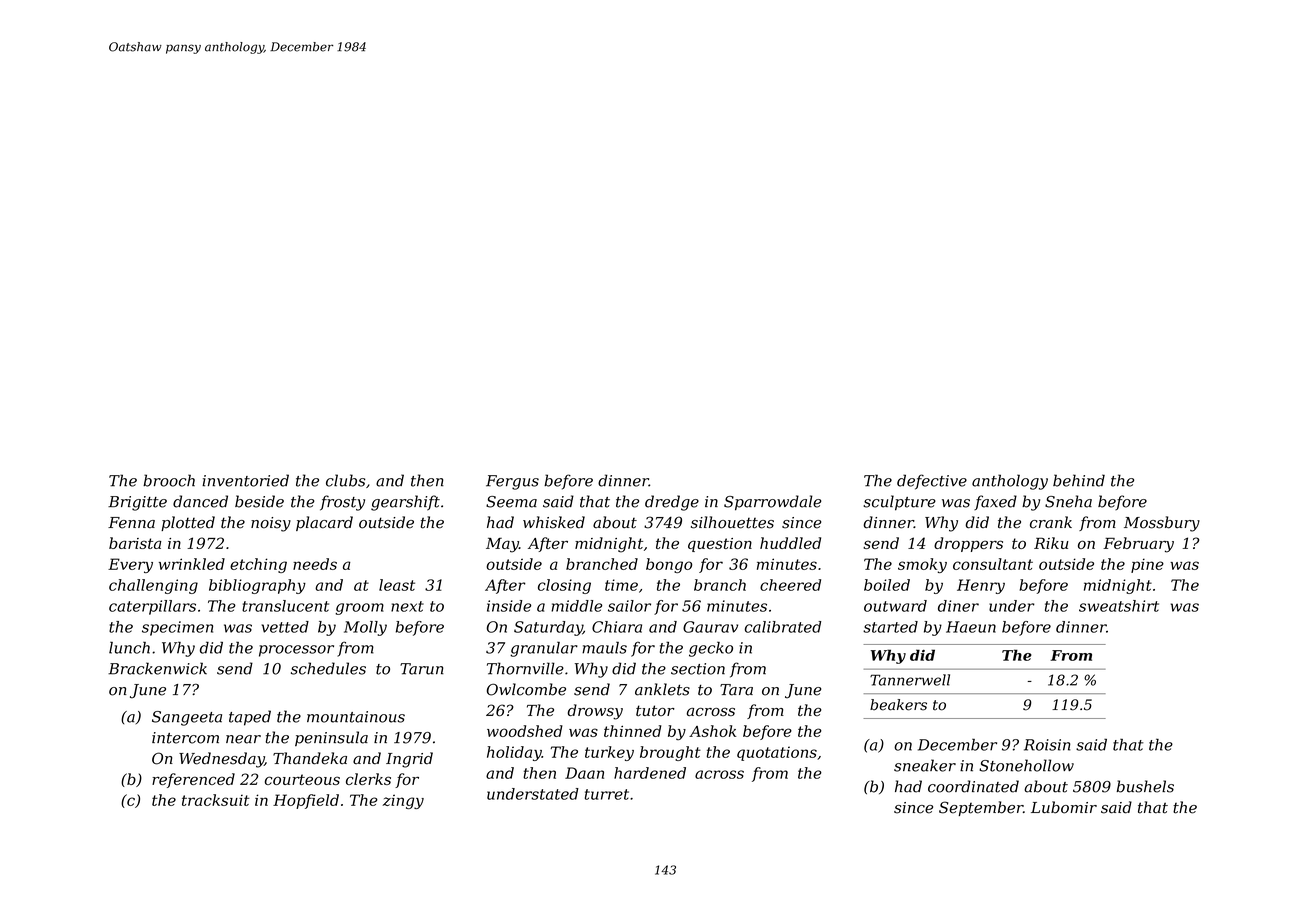 The image size is (1308, 924). Describe the element at coordinates (345, 480) in the page. I see `clubs` at that location.
